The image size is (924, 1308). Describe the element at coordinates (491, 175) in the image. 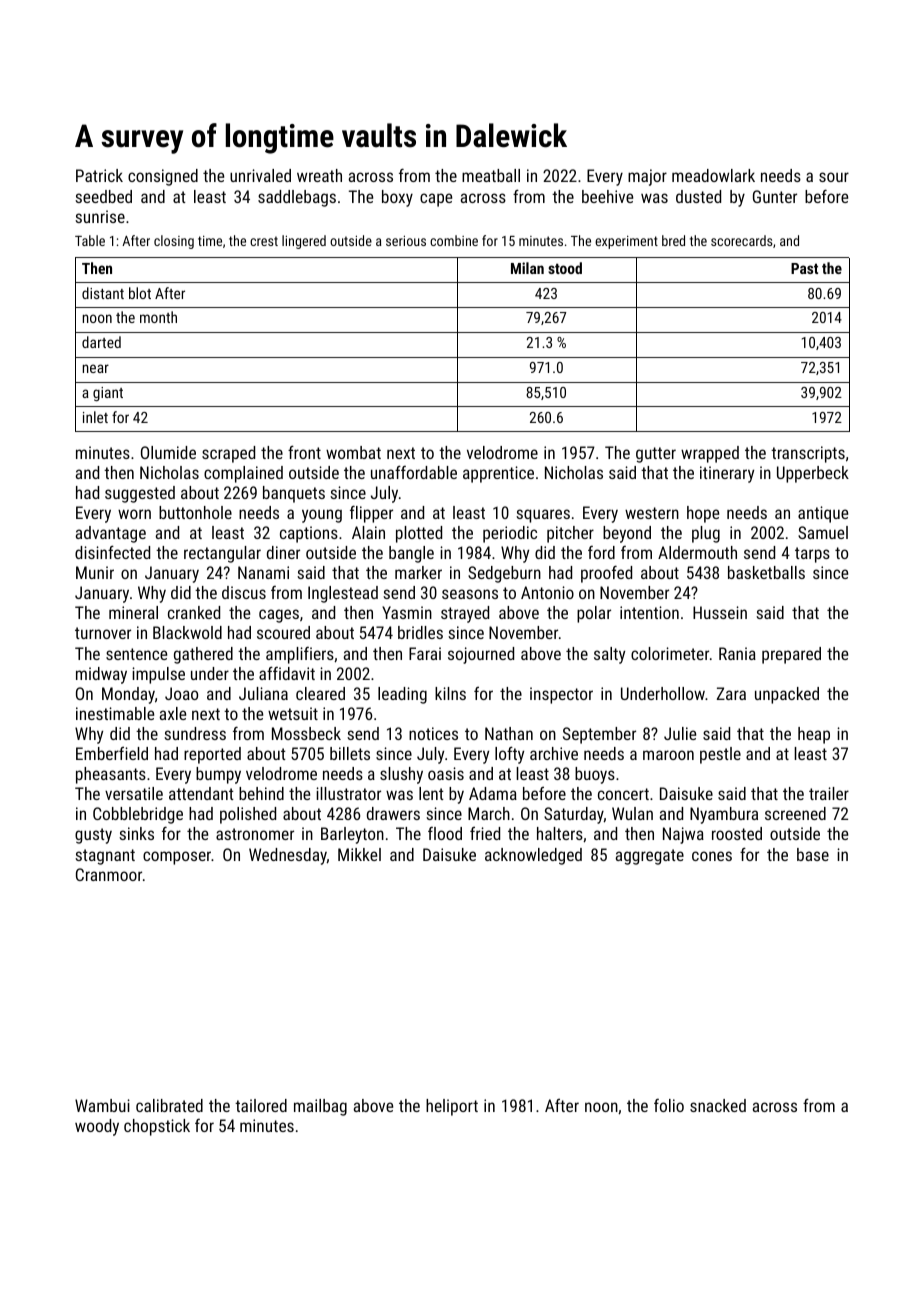

I see `meatball` at that location.
